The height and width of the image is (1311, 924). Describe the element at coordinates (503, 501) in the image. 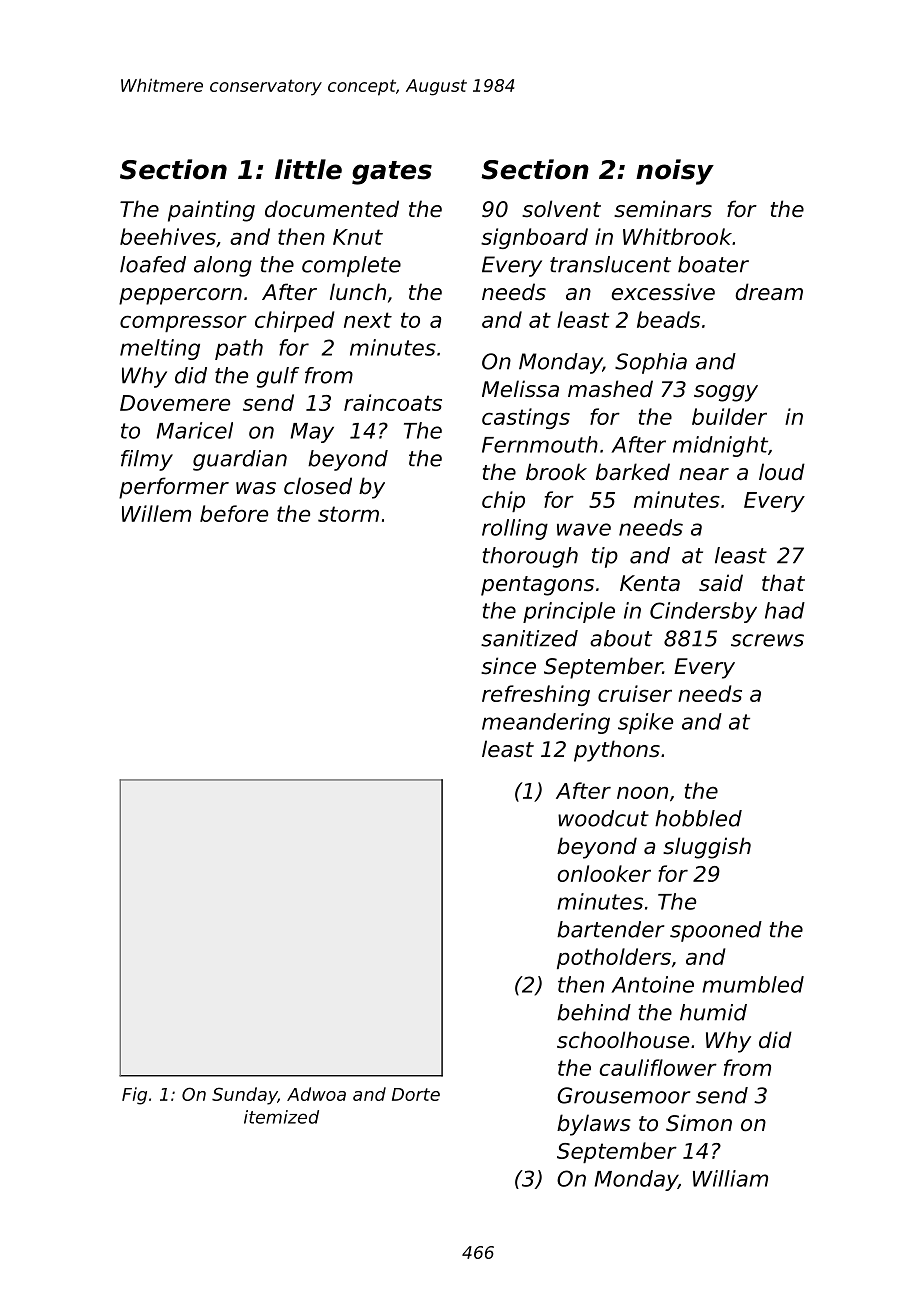

I see `chip` at that location.
